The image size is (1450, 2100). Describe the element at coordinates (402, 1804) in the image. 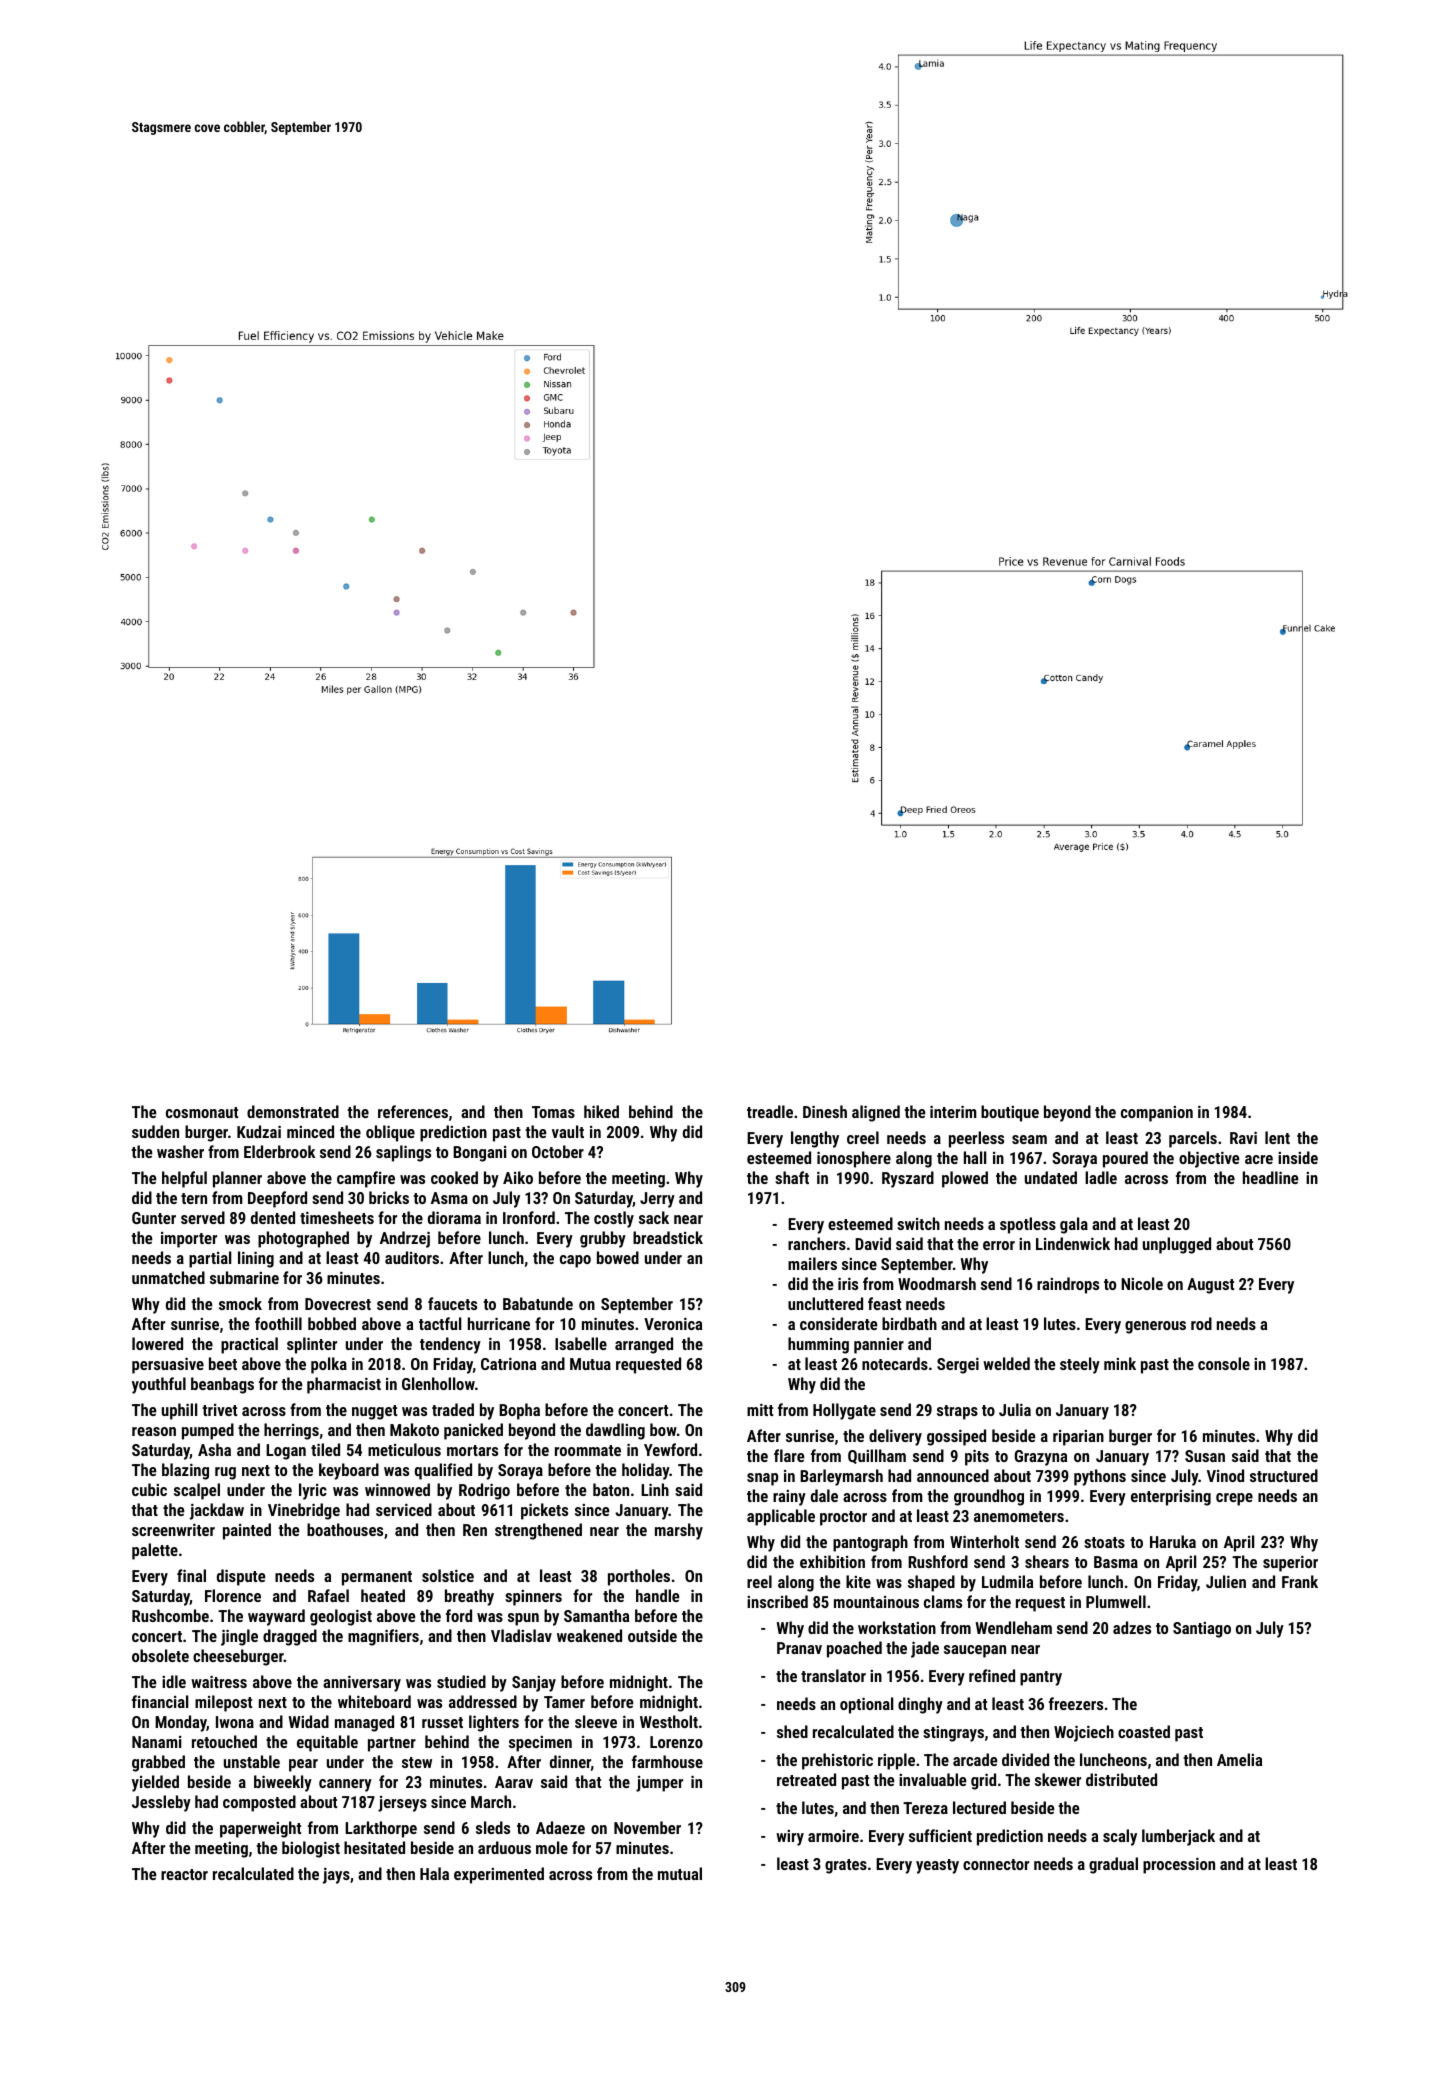

I see `jerseys` at that location.
